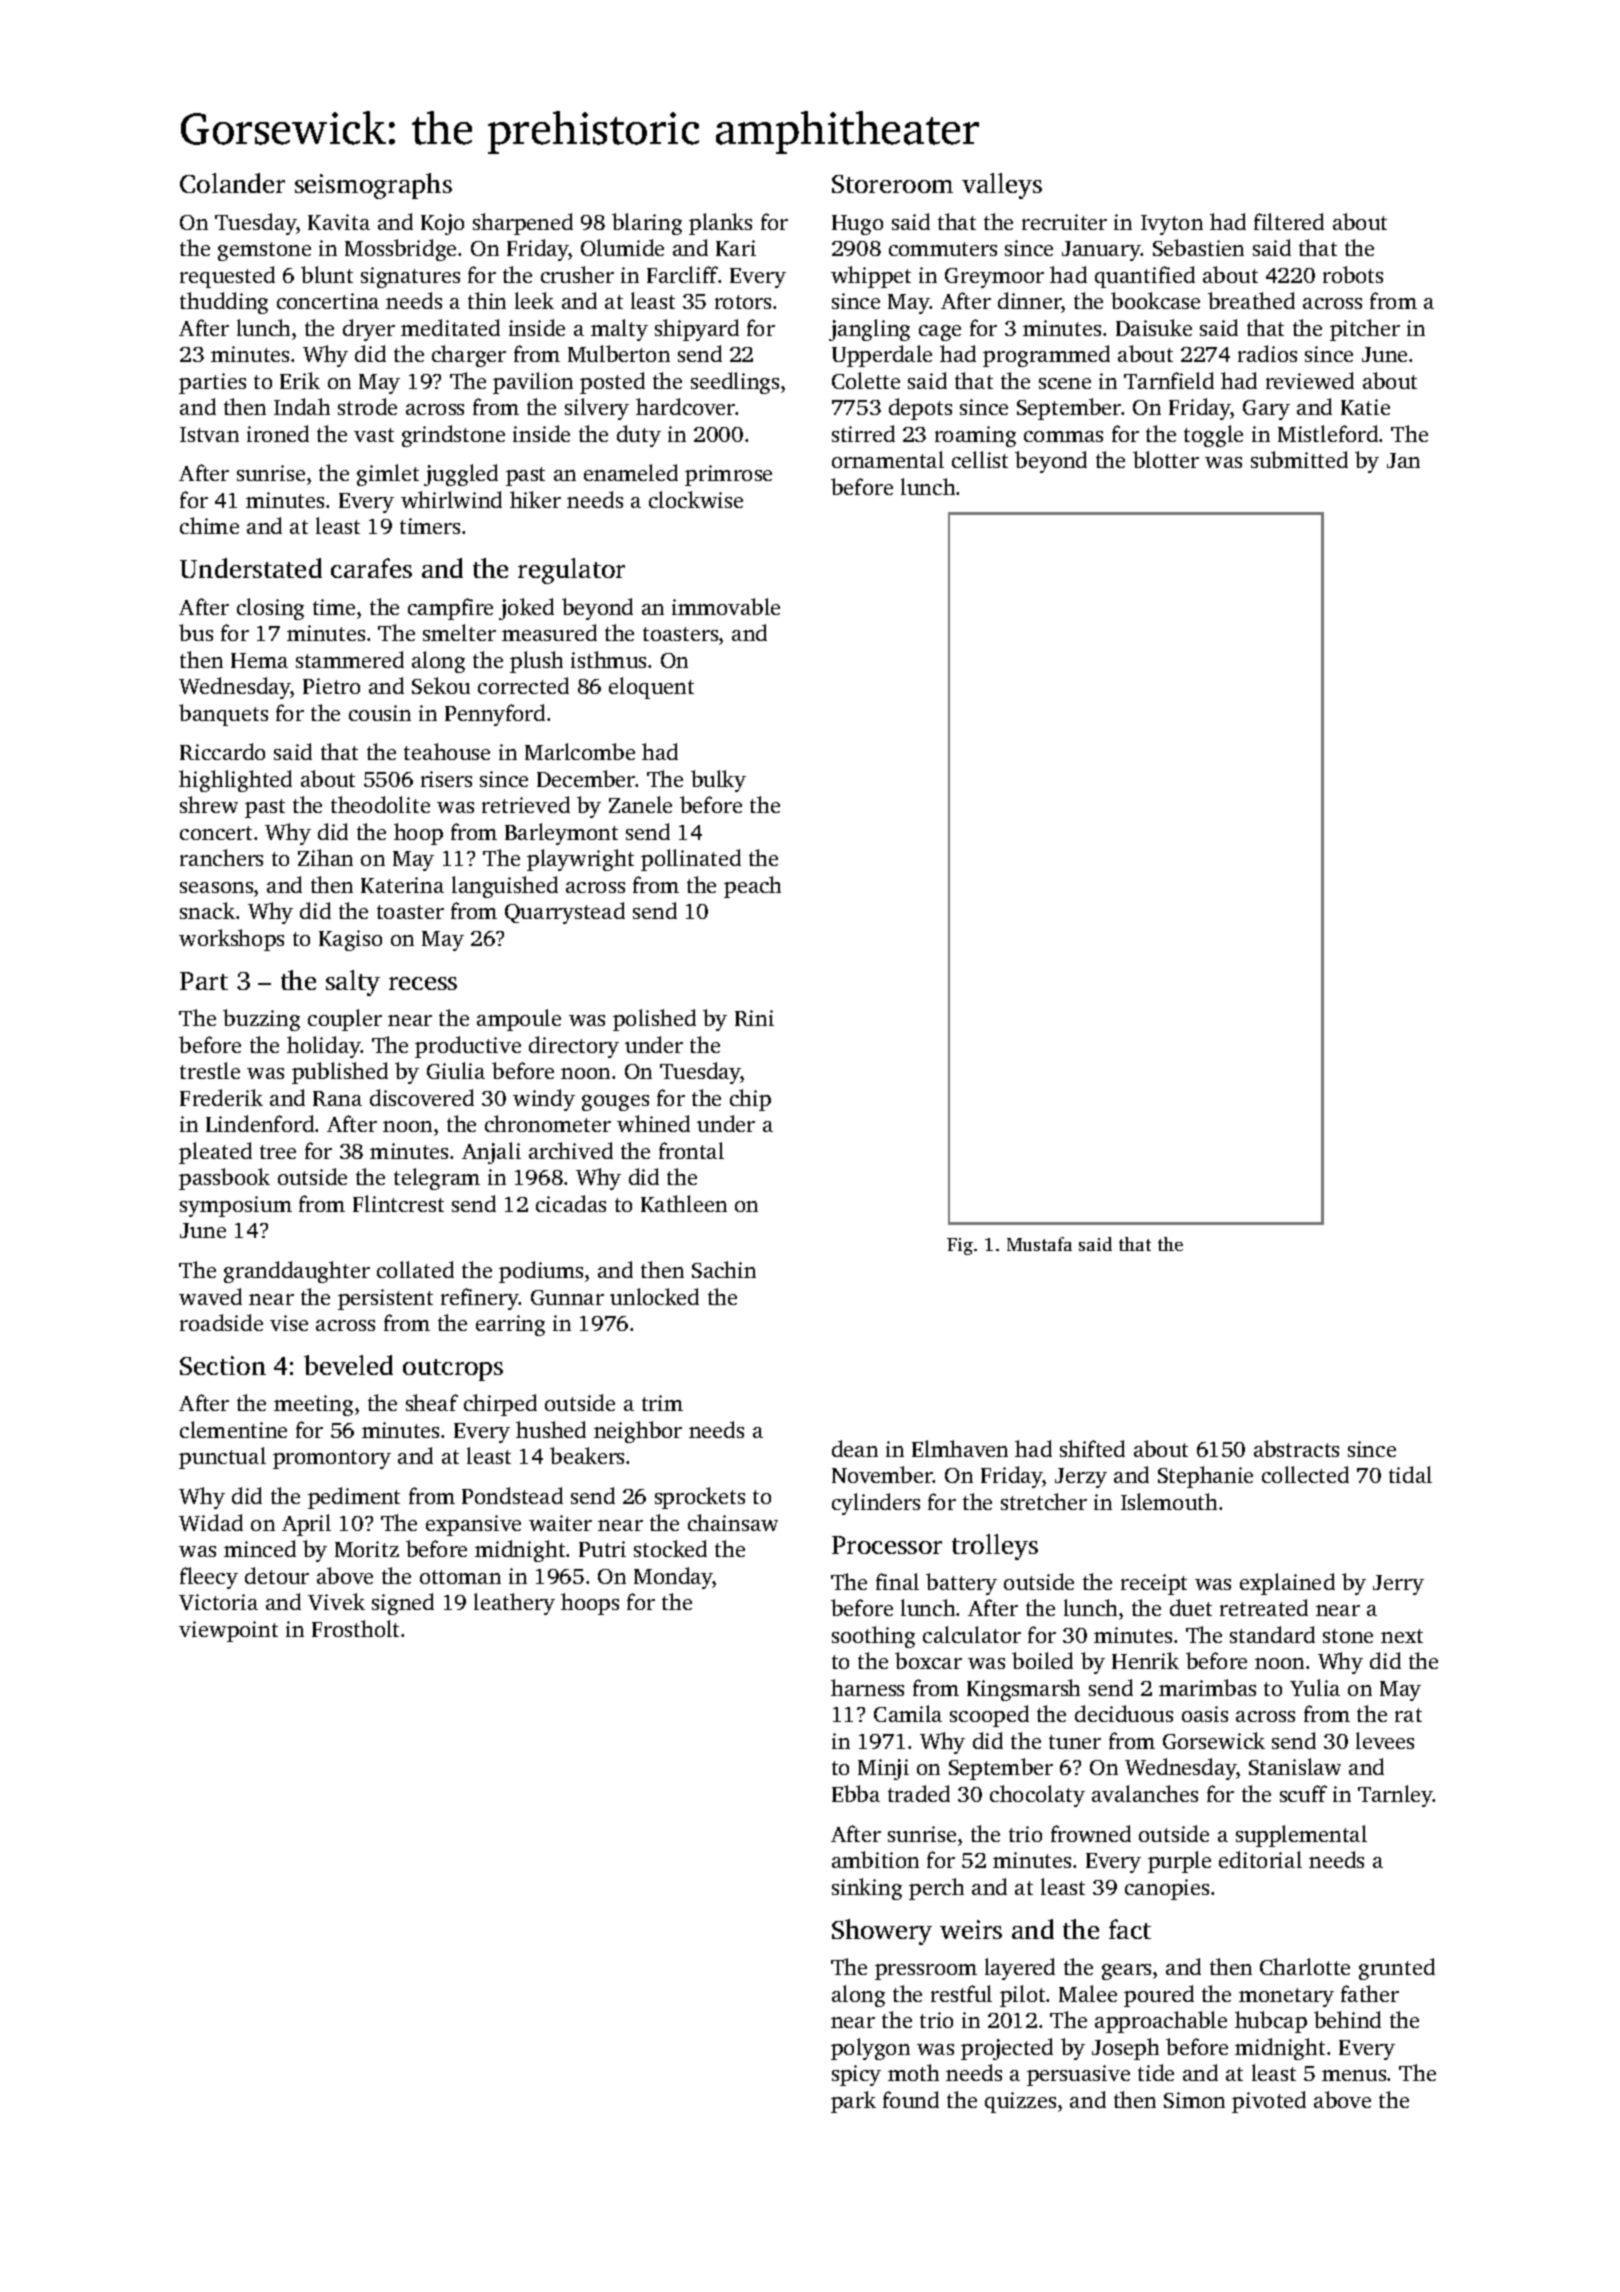  I want to click on collected, so click(1305, 1474).
